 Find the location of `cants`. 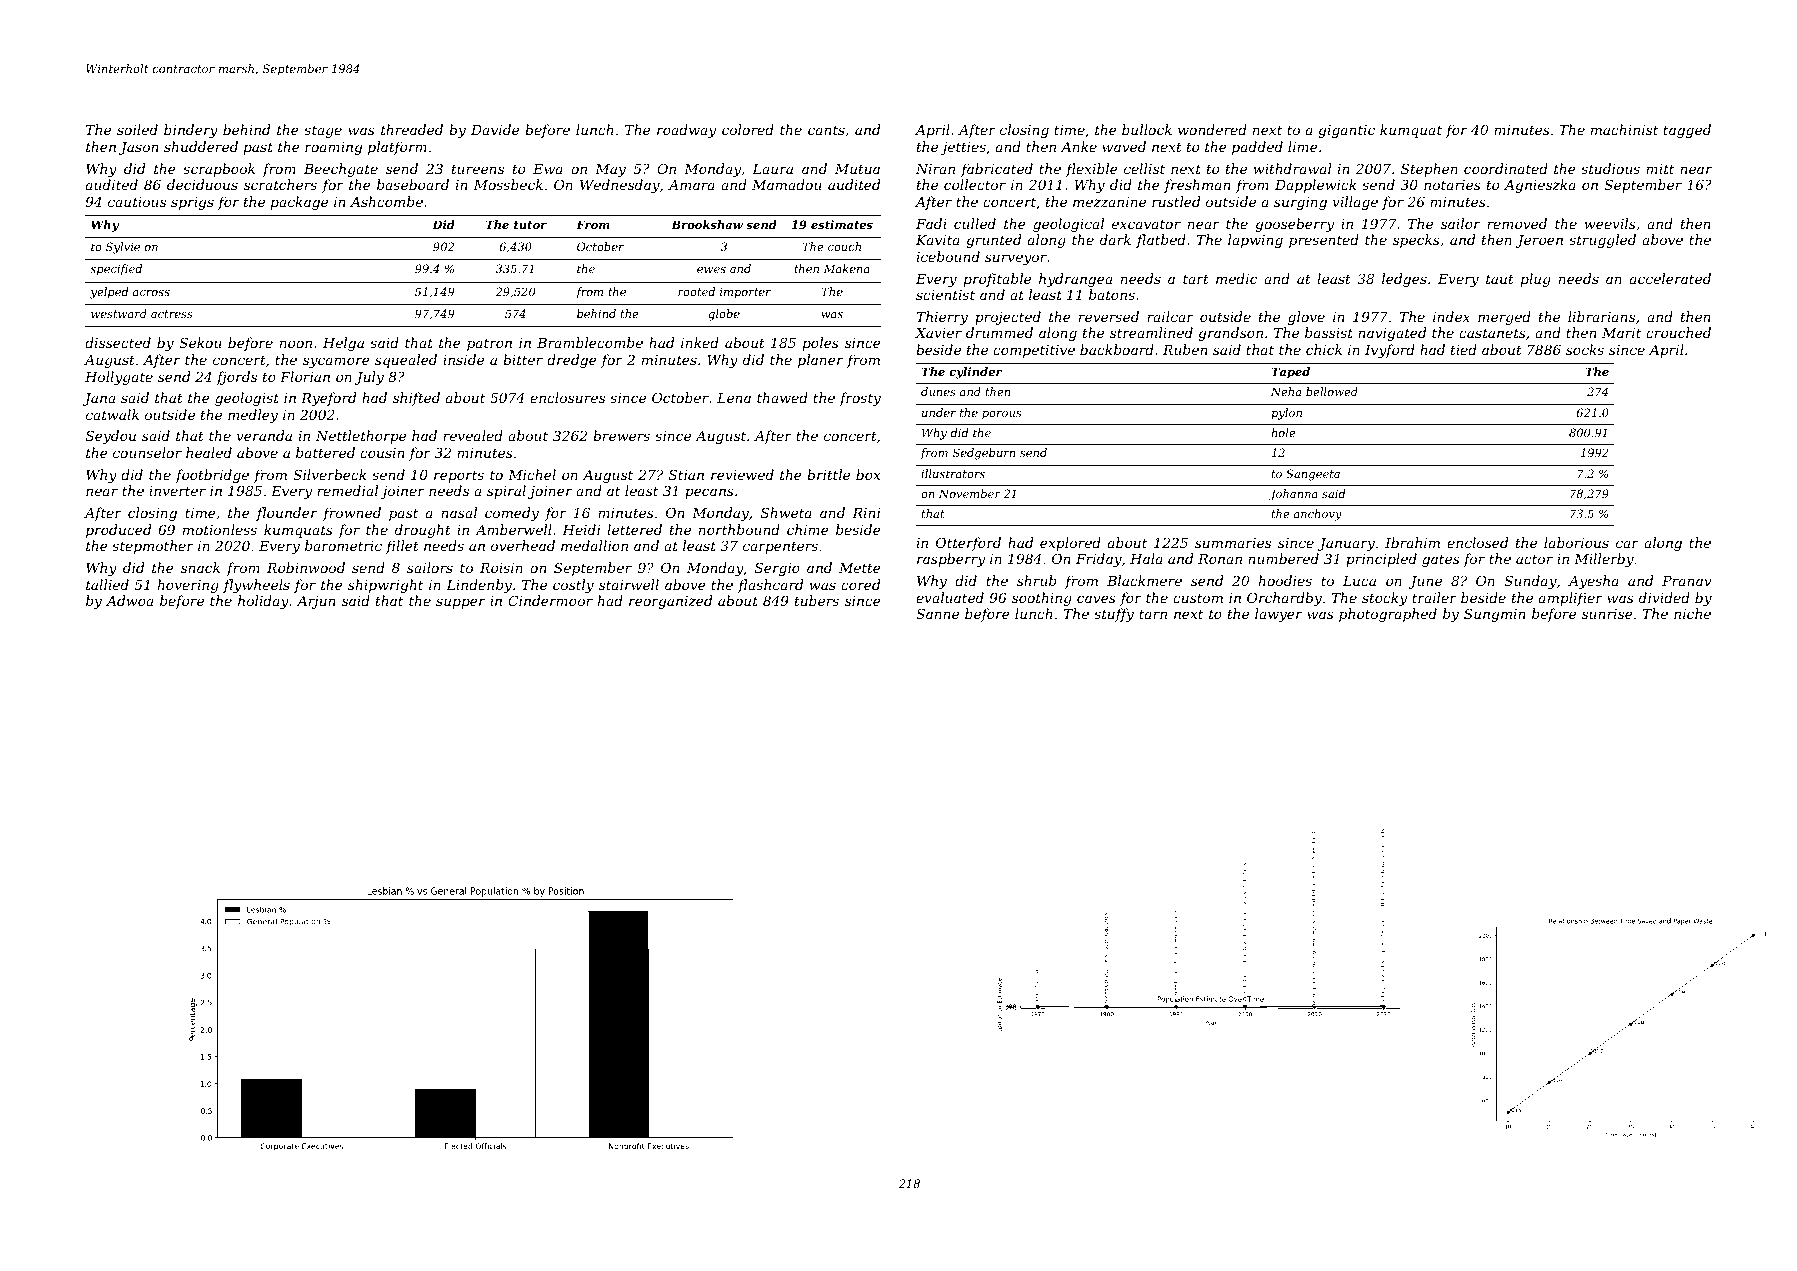

cants is located at coordinates (826, 130).
